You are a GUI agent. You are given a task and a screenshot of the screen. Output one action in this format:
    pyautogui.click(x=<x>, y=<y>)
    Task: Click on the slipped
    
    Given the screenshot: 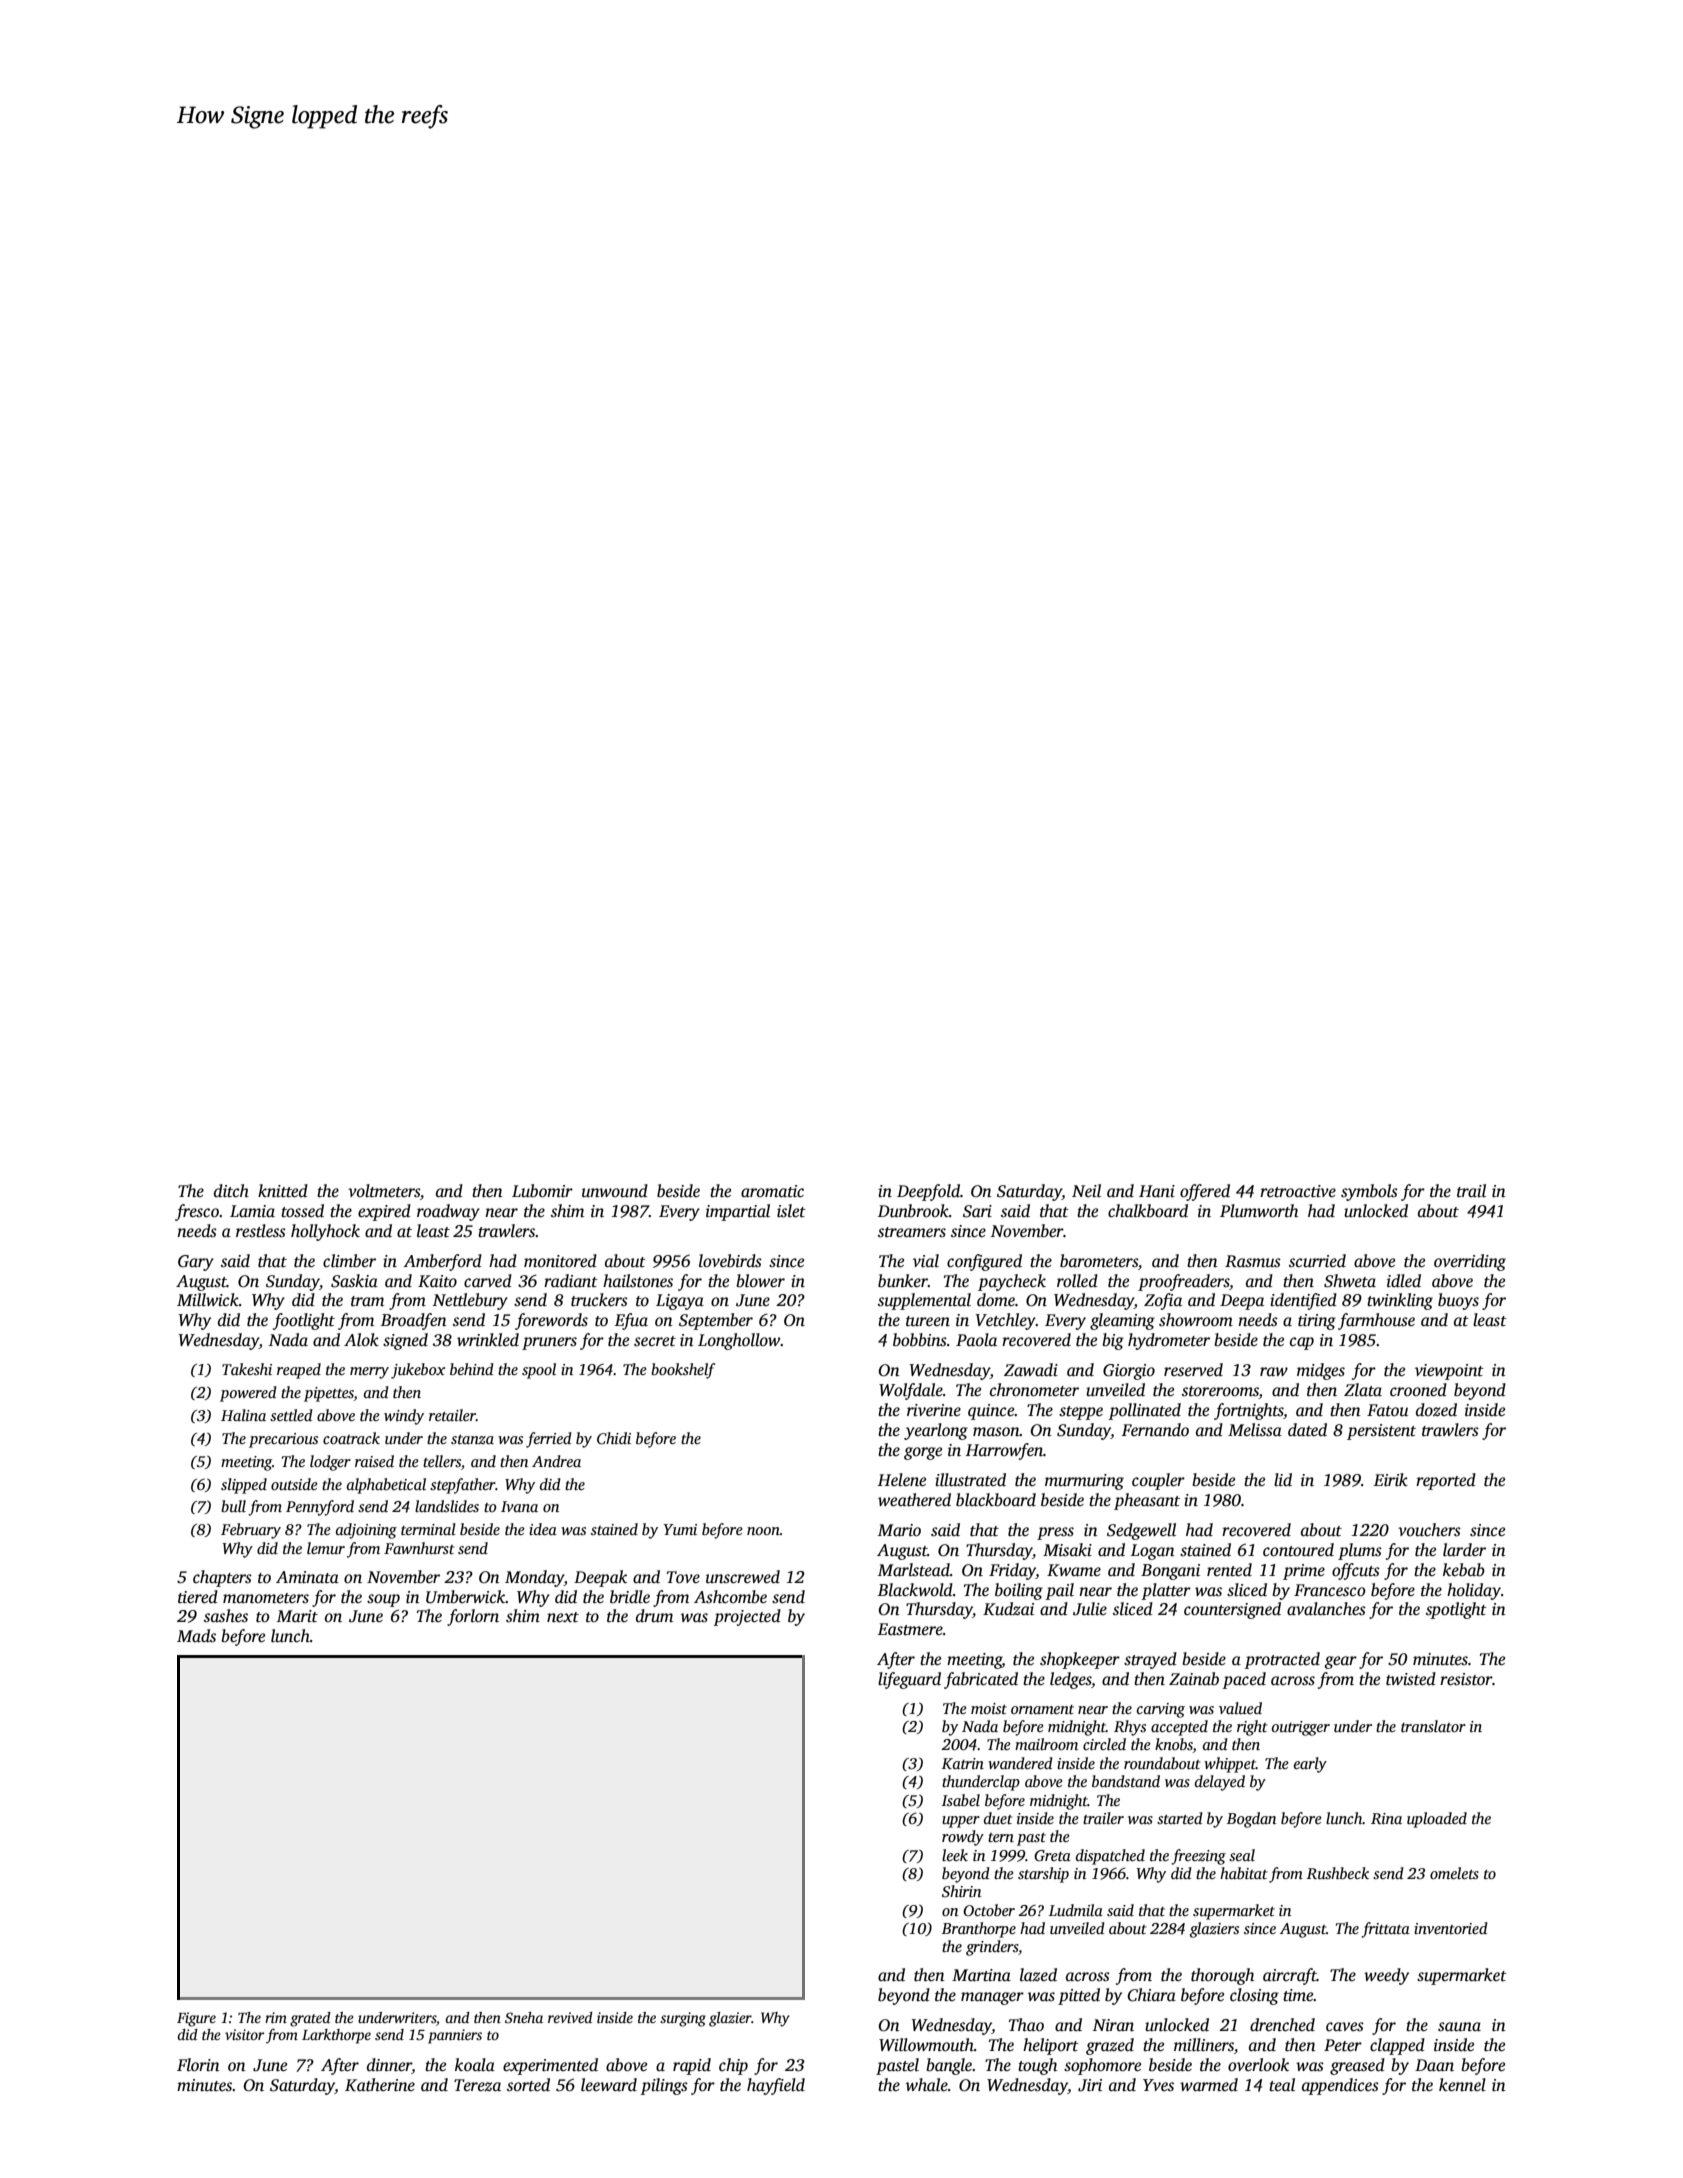 What is the action you would take?
    pyautogui.click(x=244, y=1486)
